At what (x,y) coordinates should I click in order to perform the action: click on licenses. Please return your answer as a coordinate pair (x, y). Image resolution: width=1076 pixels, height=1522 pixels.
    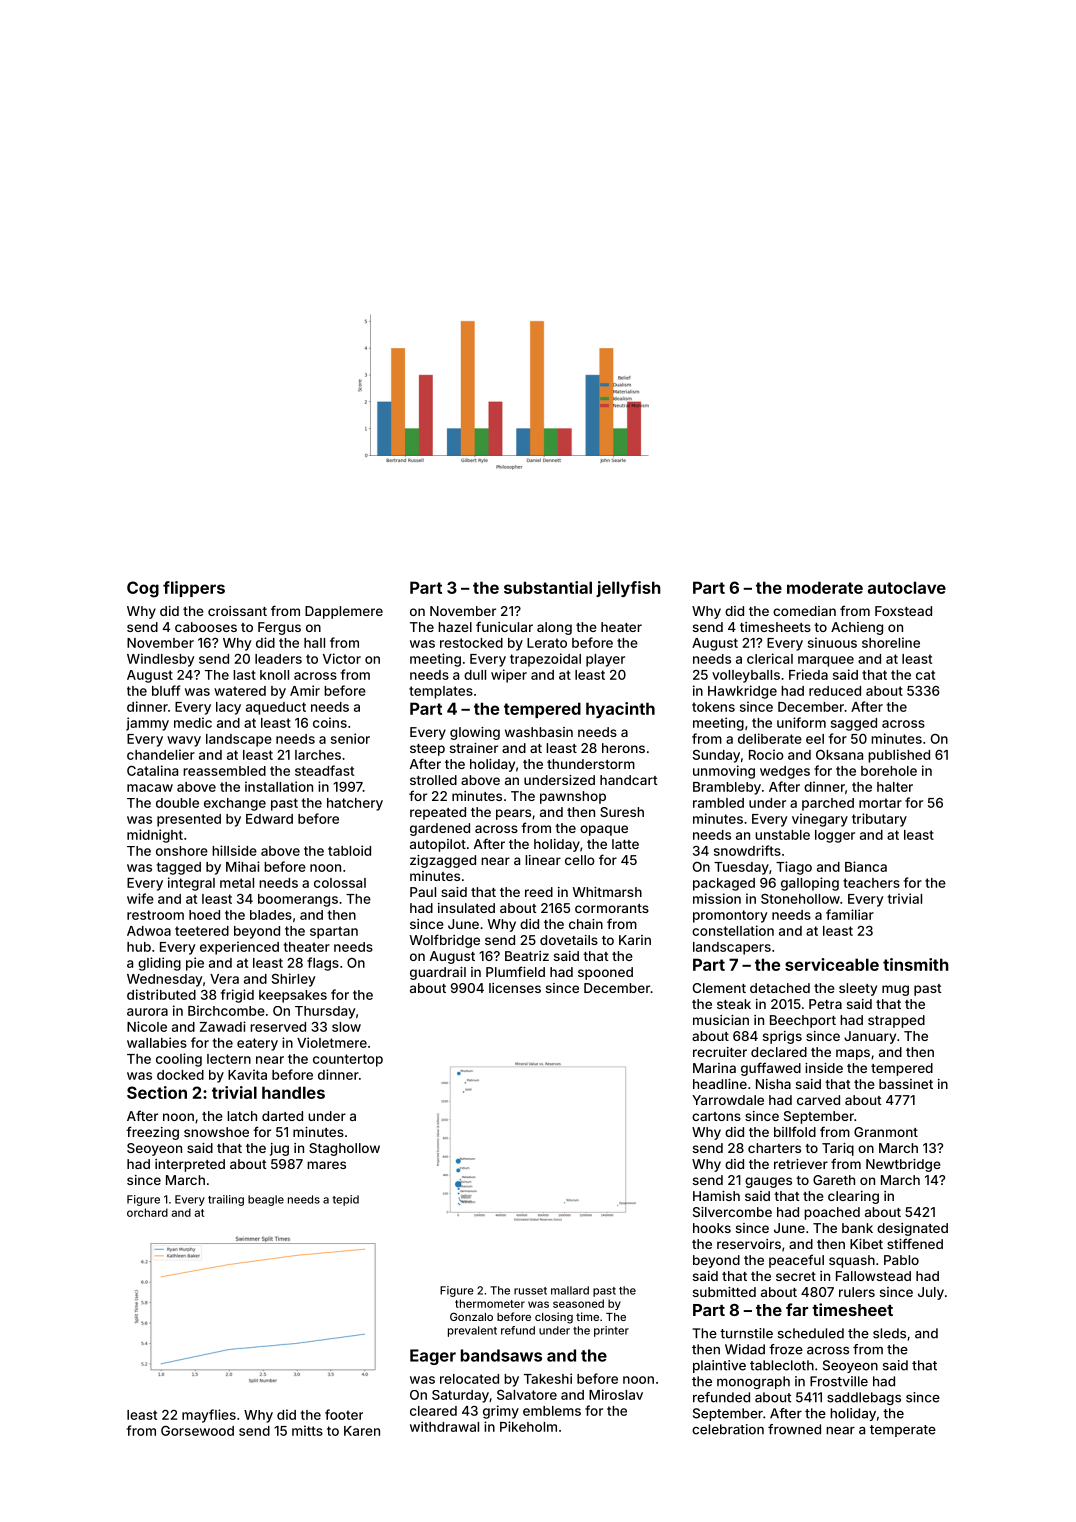
    Looking at the image, I should click on (515, 988).
